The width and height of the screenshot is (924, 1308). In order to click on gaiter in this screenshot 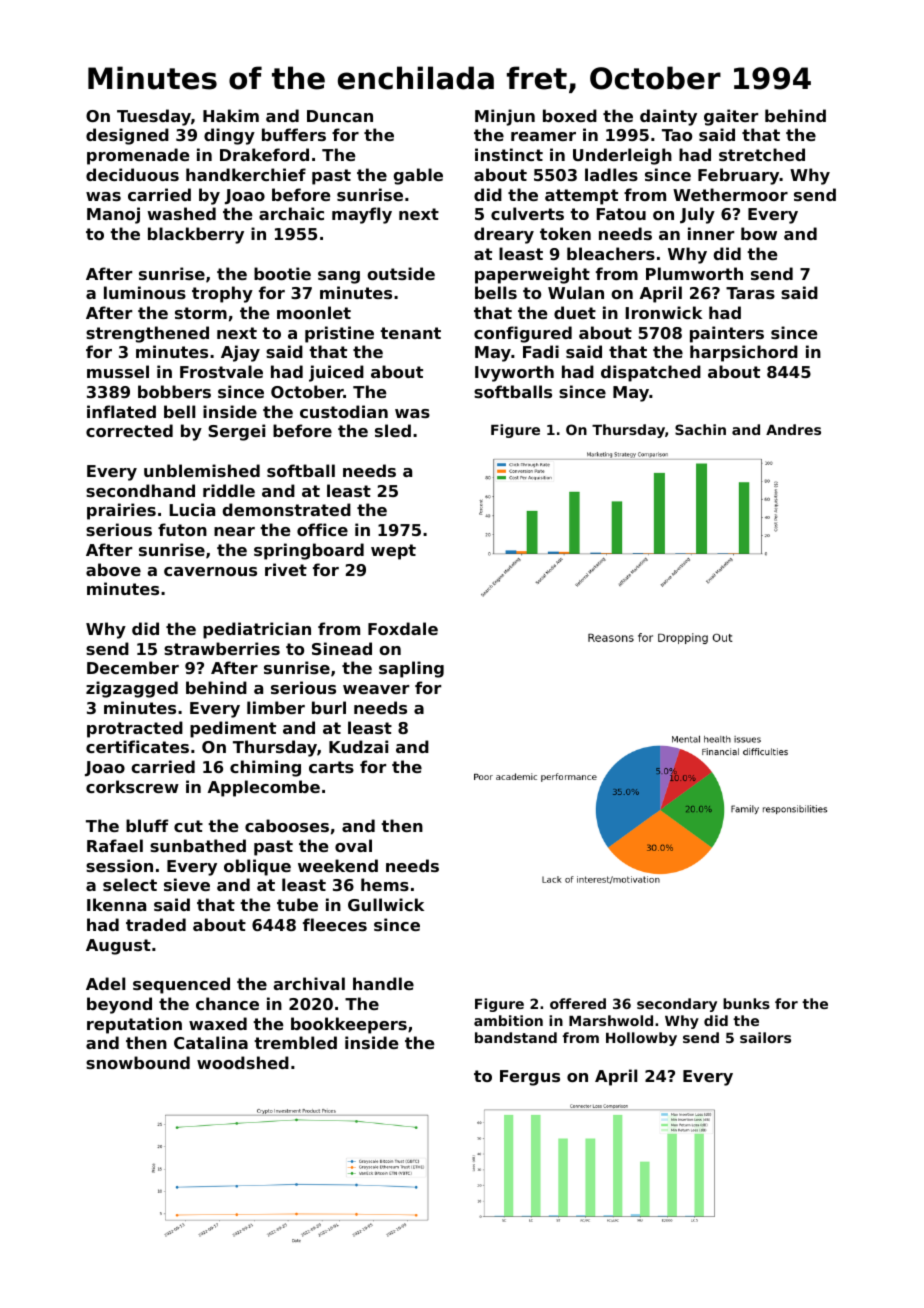, I will do `click(731, 117)`.
